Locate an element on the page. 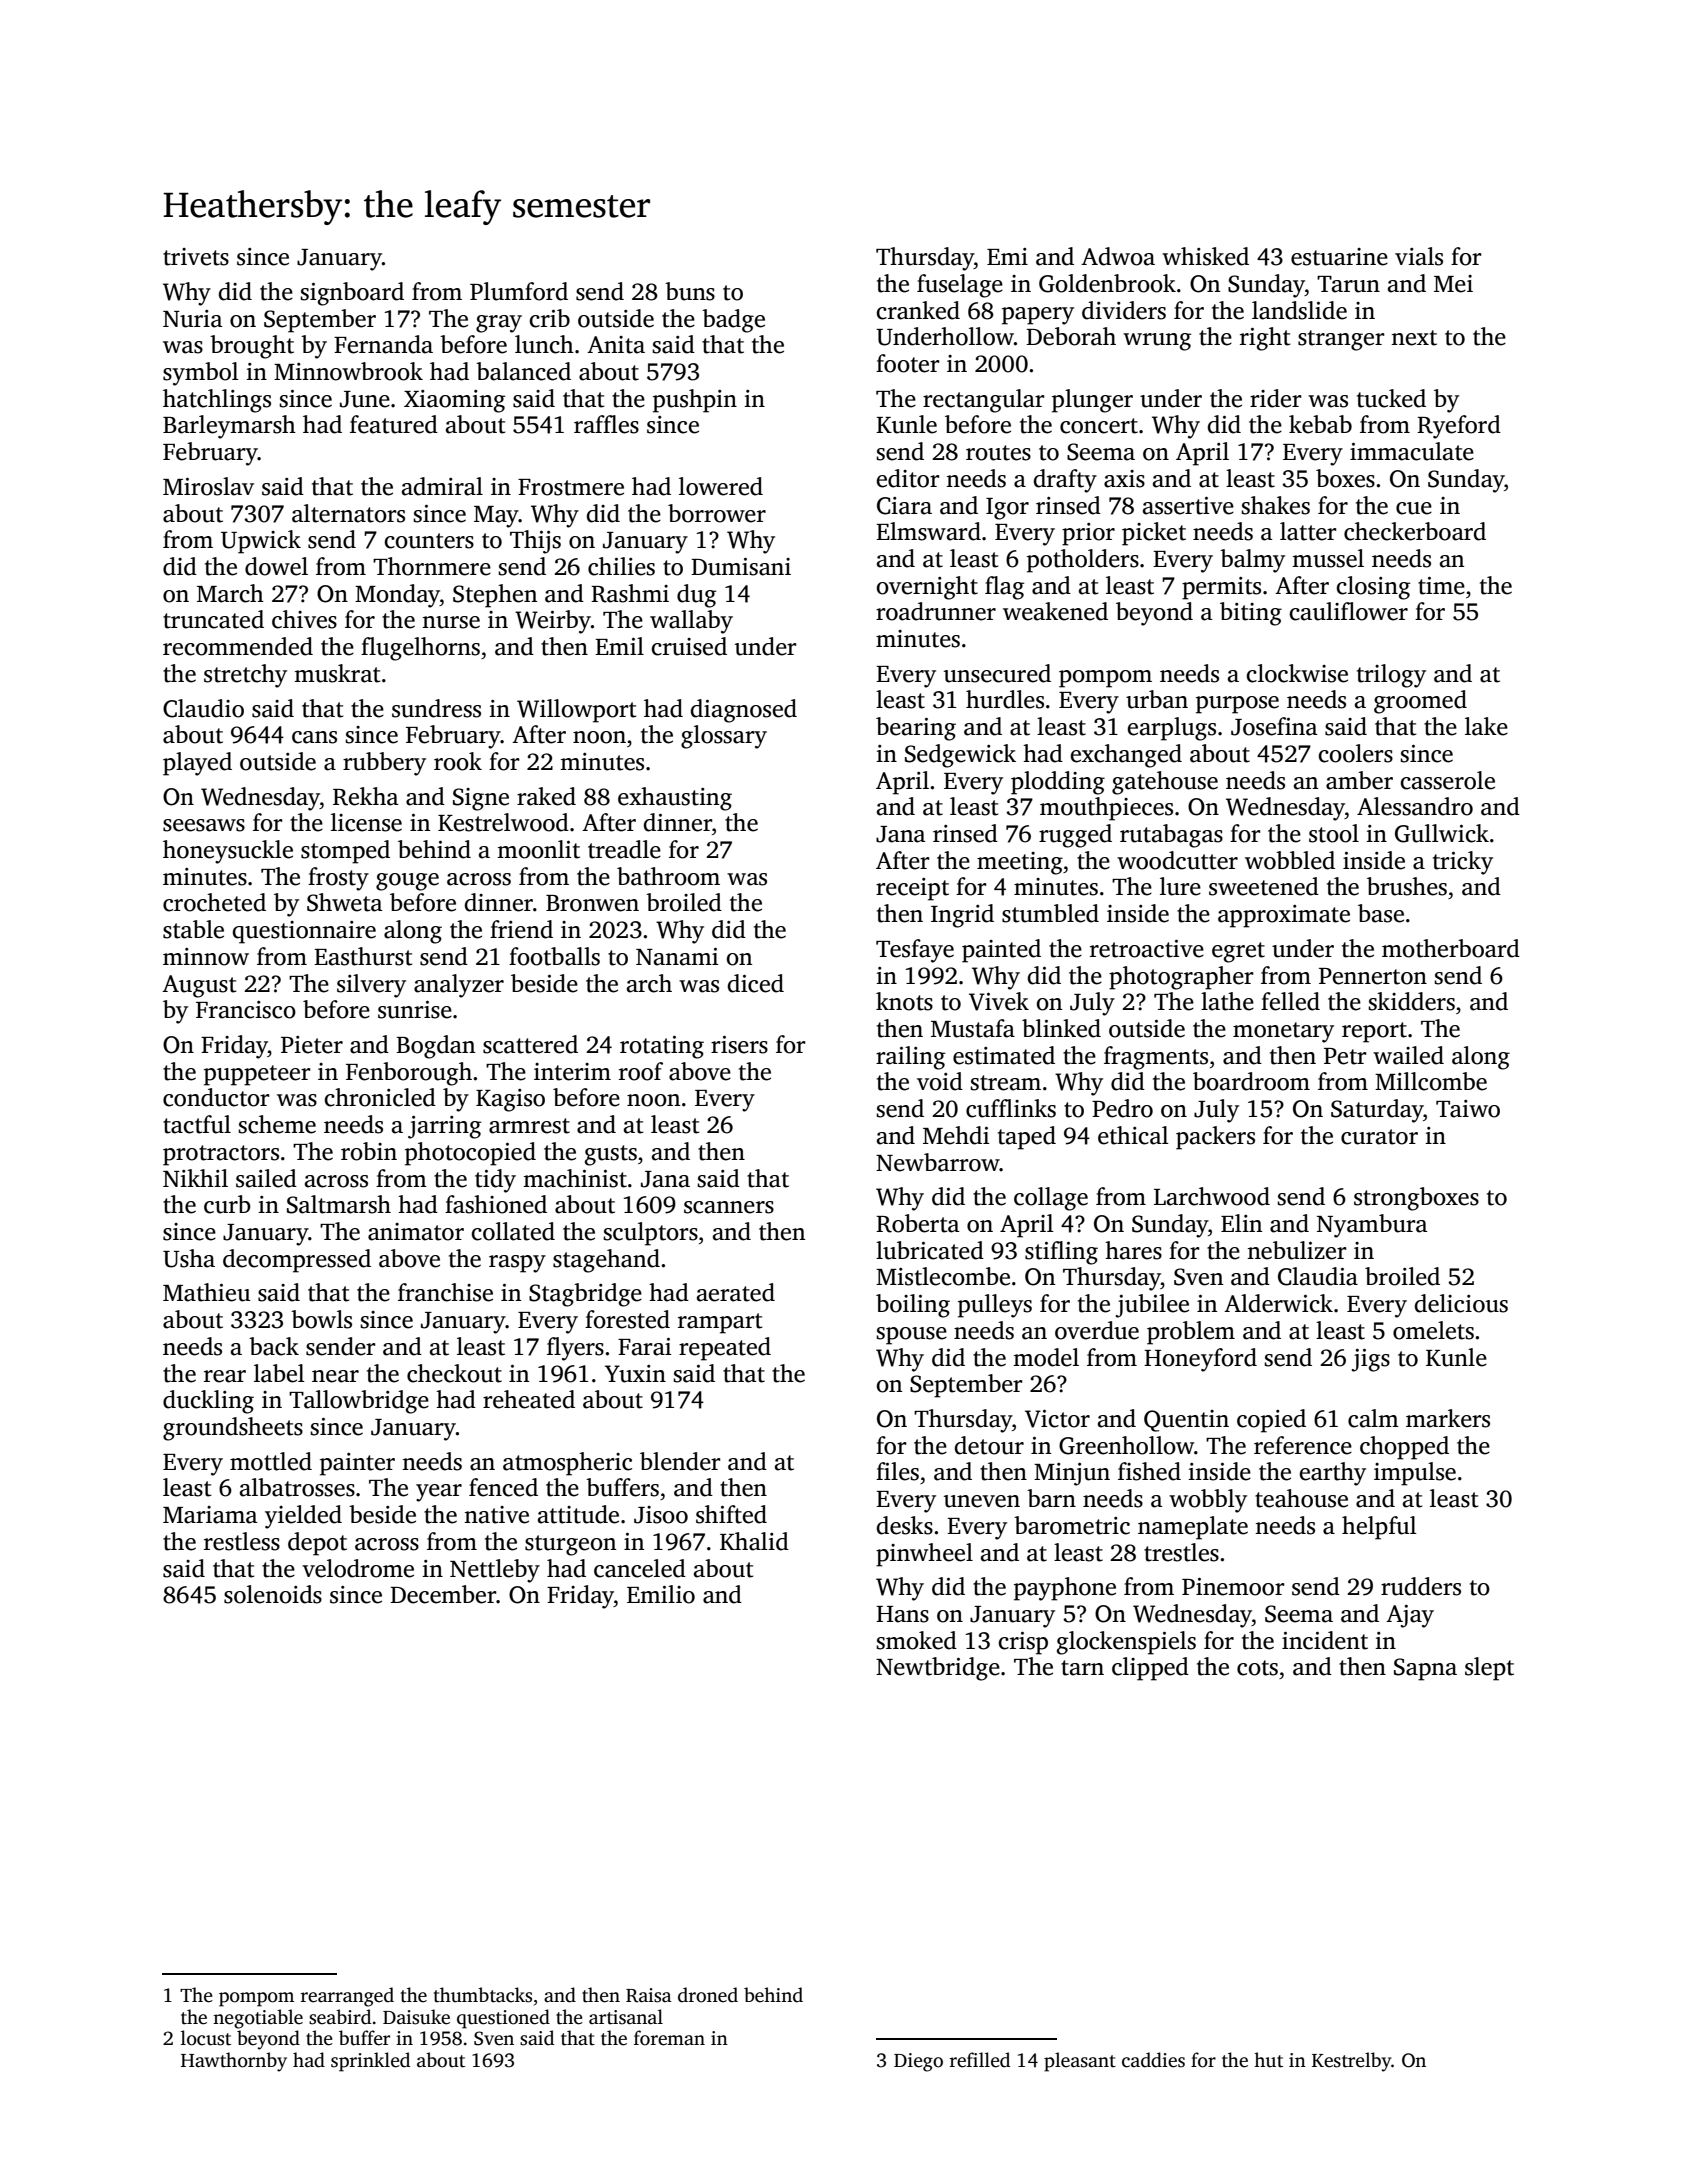 The width and height of the image is (1683, 2178). Taiwo is located at coordinates (1468, 1109).
